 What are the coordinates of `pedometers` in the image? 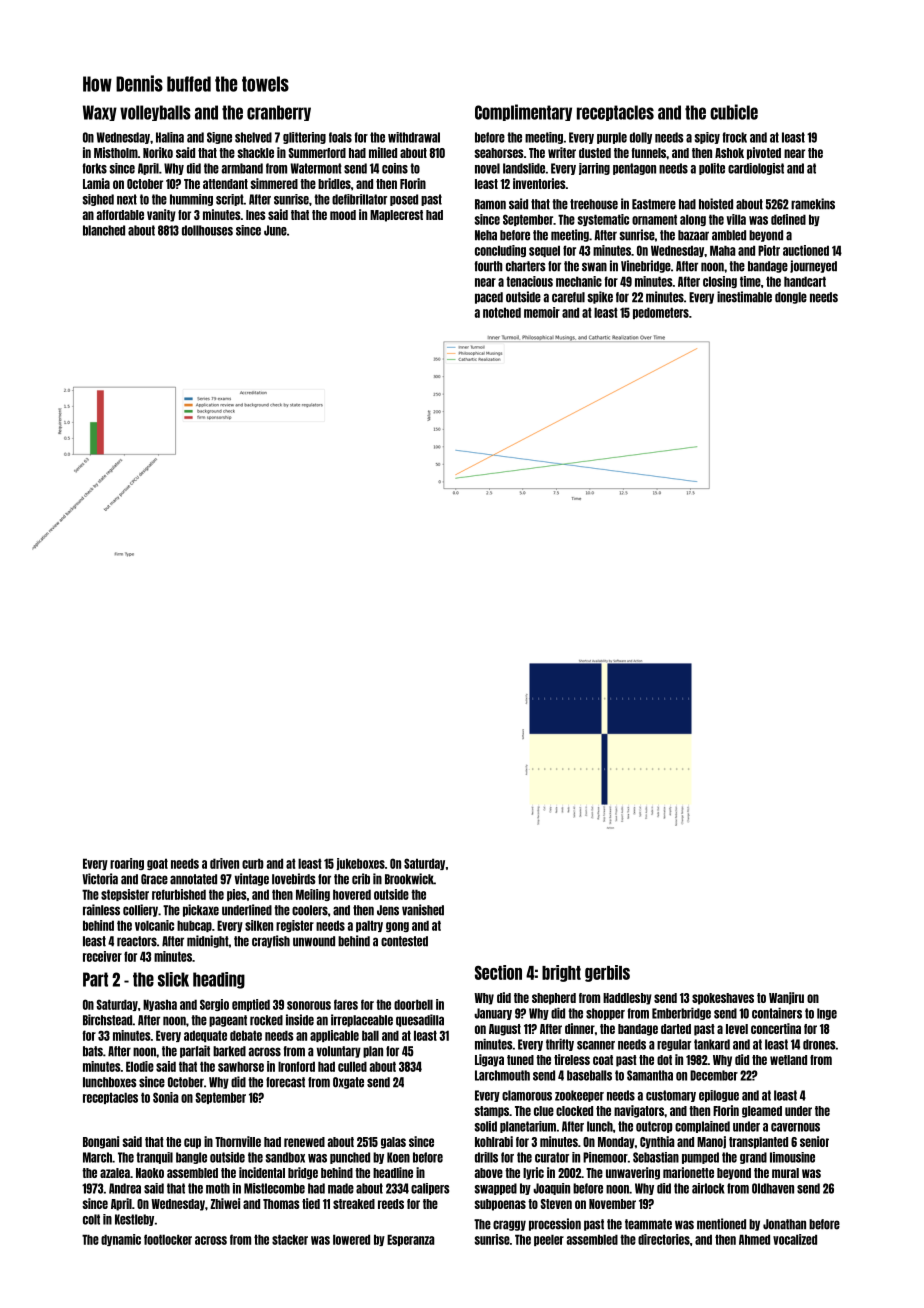 It's located at (661, 313).
